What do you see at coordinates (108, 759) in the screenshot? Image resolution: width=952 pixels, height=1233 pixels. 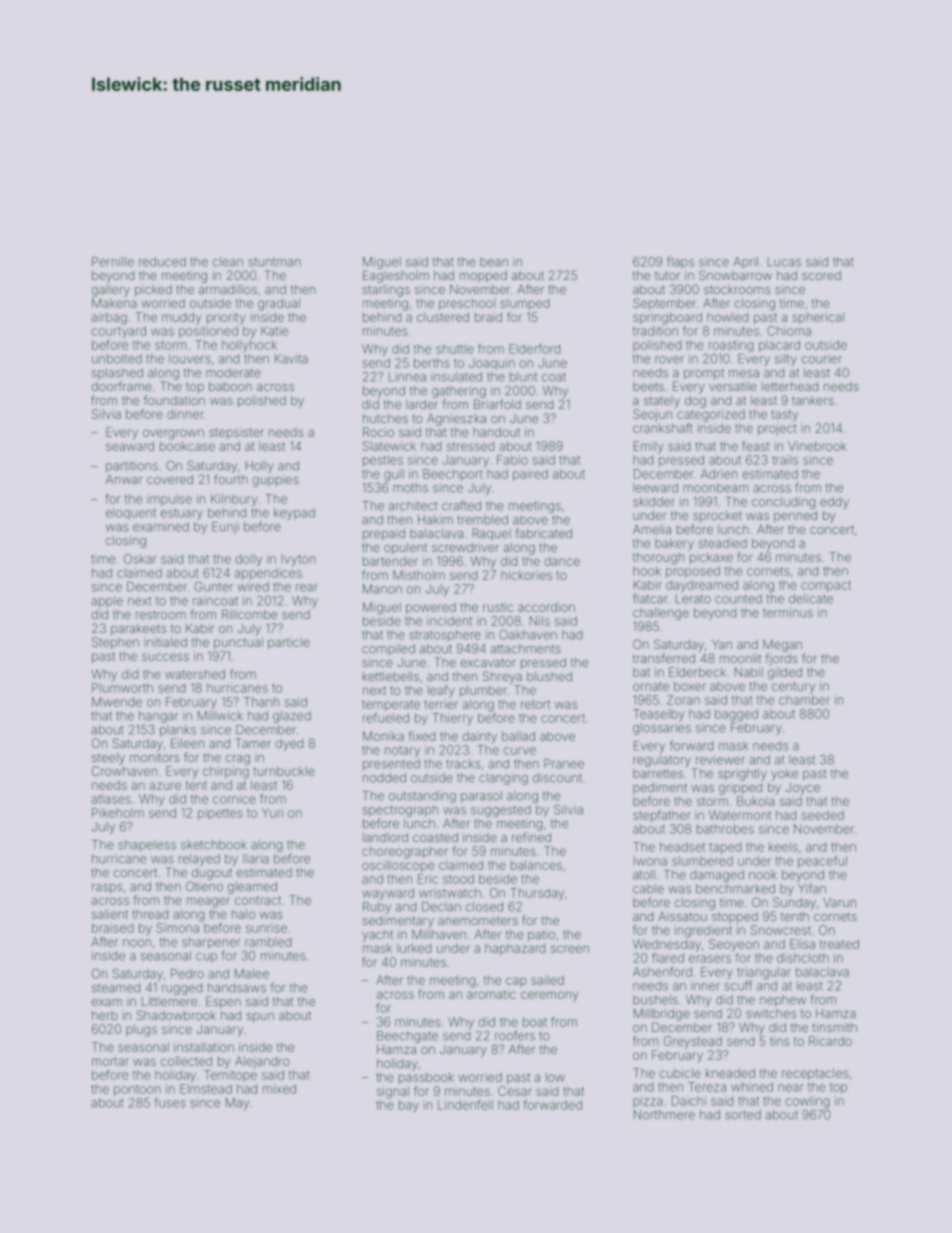 I see `steely` at bounding box center [108, 759].
